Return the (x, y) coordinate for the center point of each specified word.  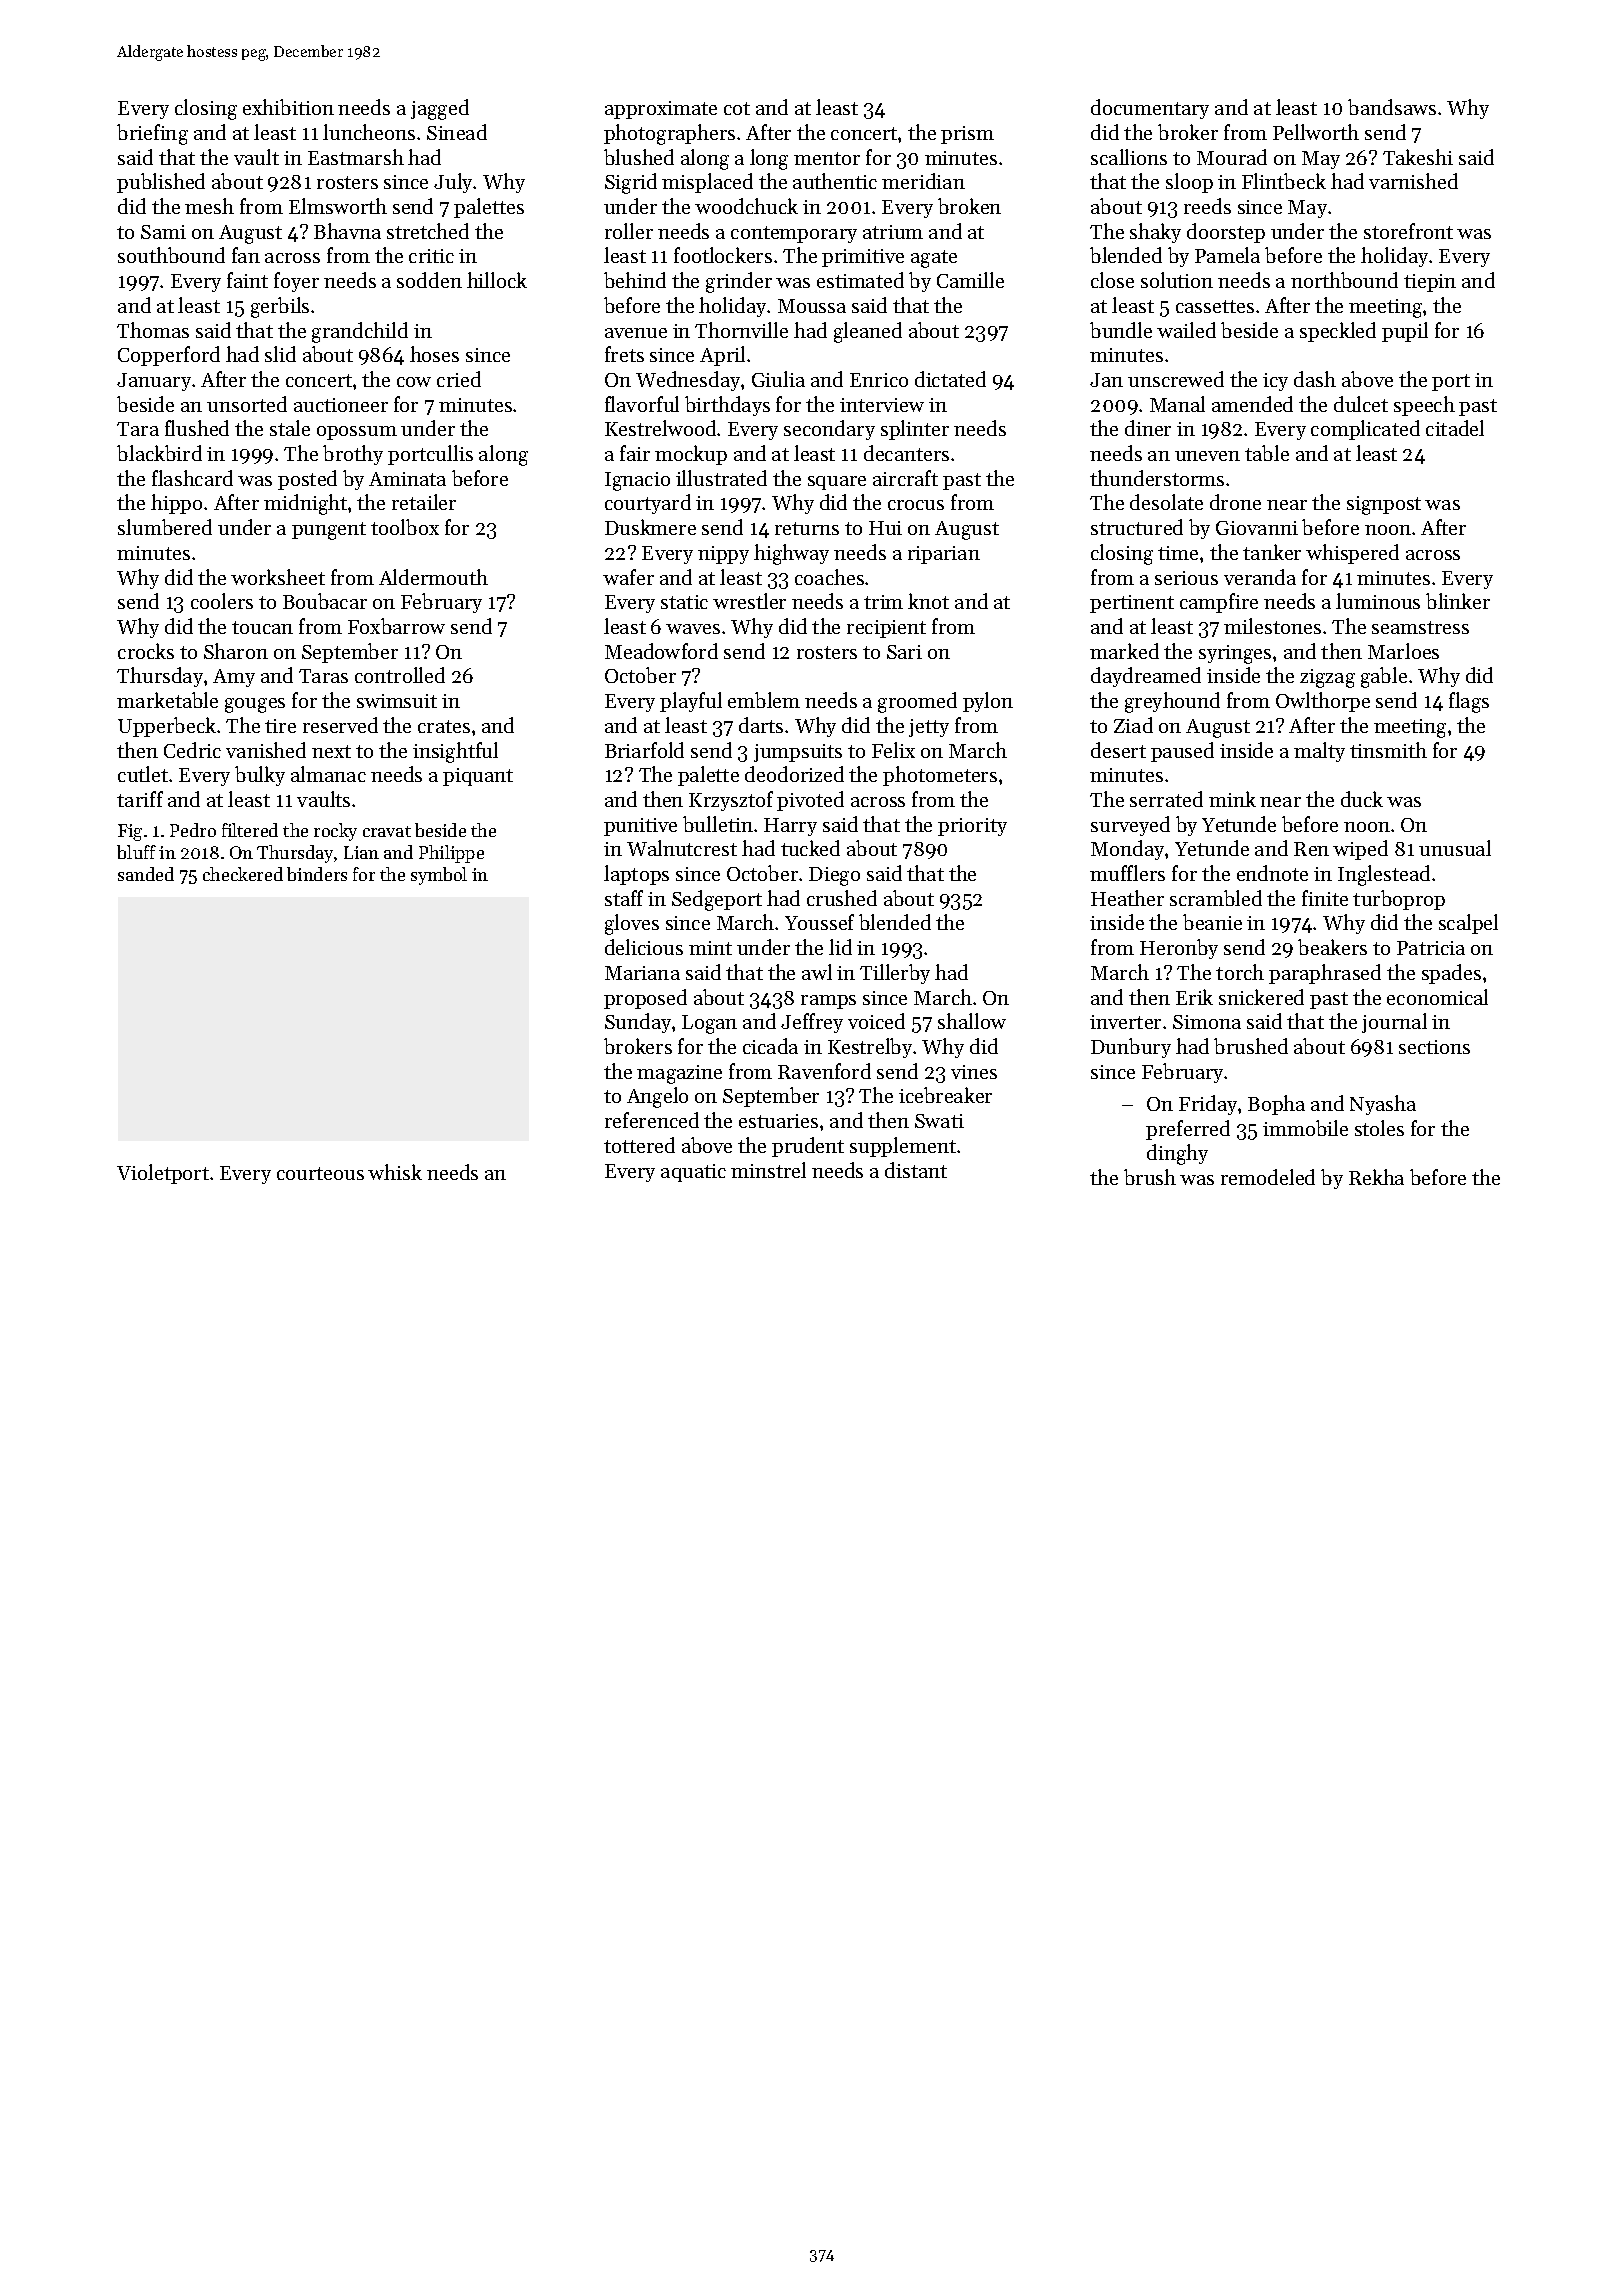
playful (691, 702)
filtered (250, 830)
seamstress (1420, 627)
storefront (1408, 231)
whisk (395, 1172)
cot (737, 108)
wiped (1360, 850)
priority (972, 827)
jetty (929, 728)
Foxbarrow (396, 626)
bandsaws (1392, 107)
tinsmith (1388, 750)
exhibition (288, 107)
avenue (636, 333)
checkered (243, 874)
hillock (497, 280)
